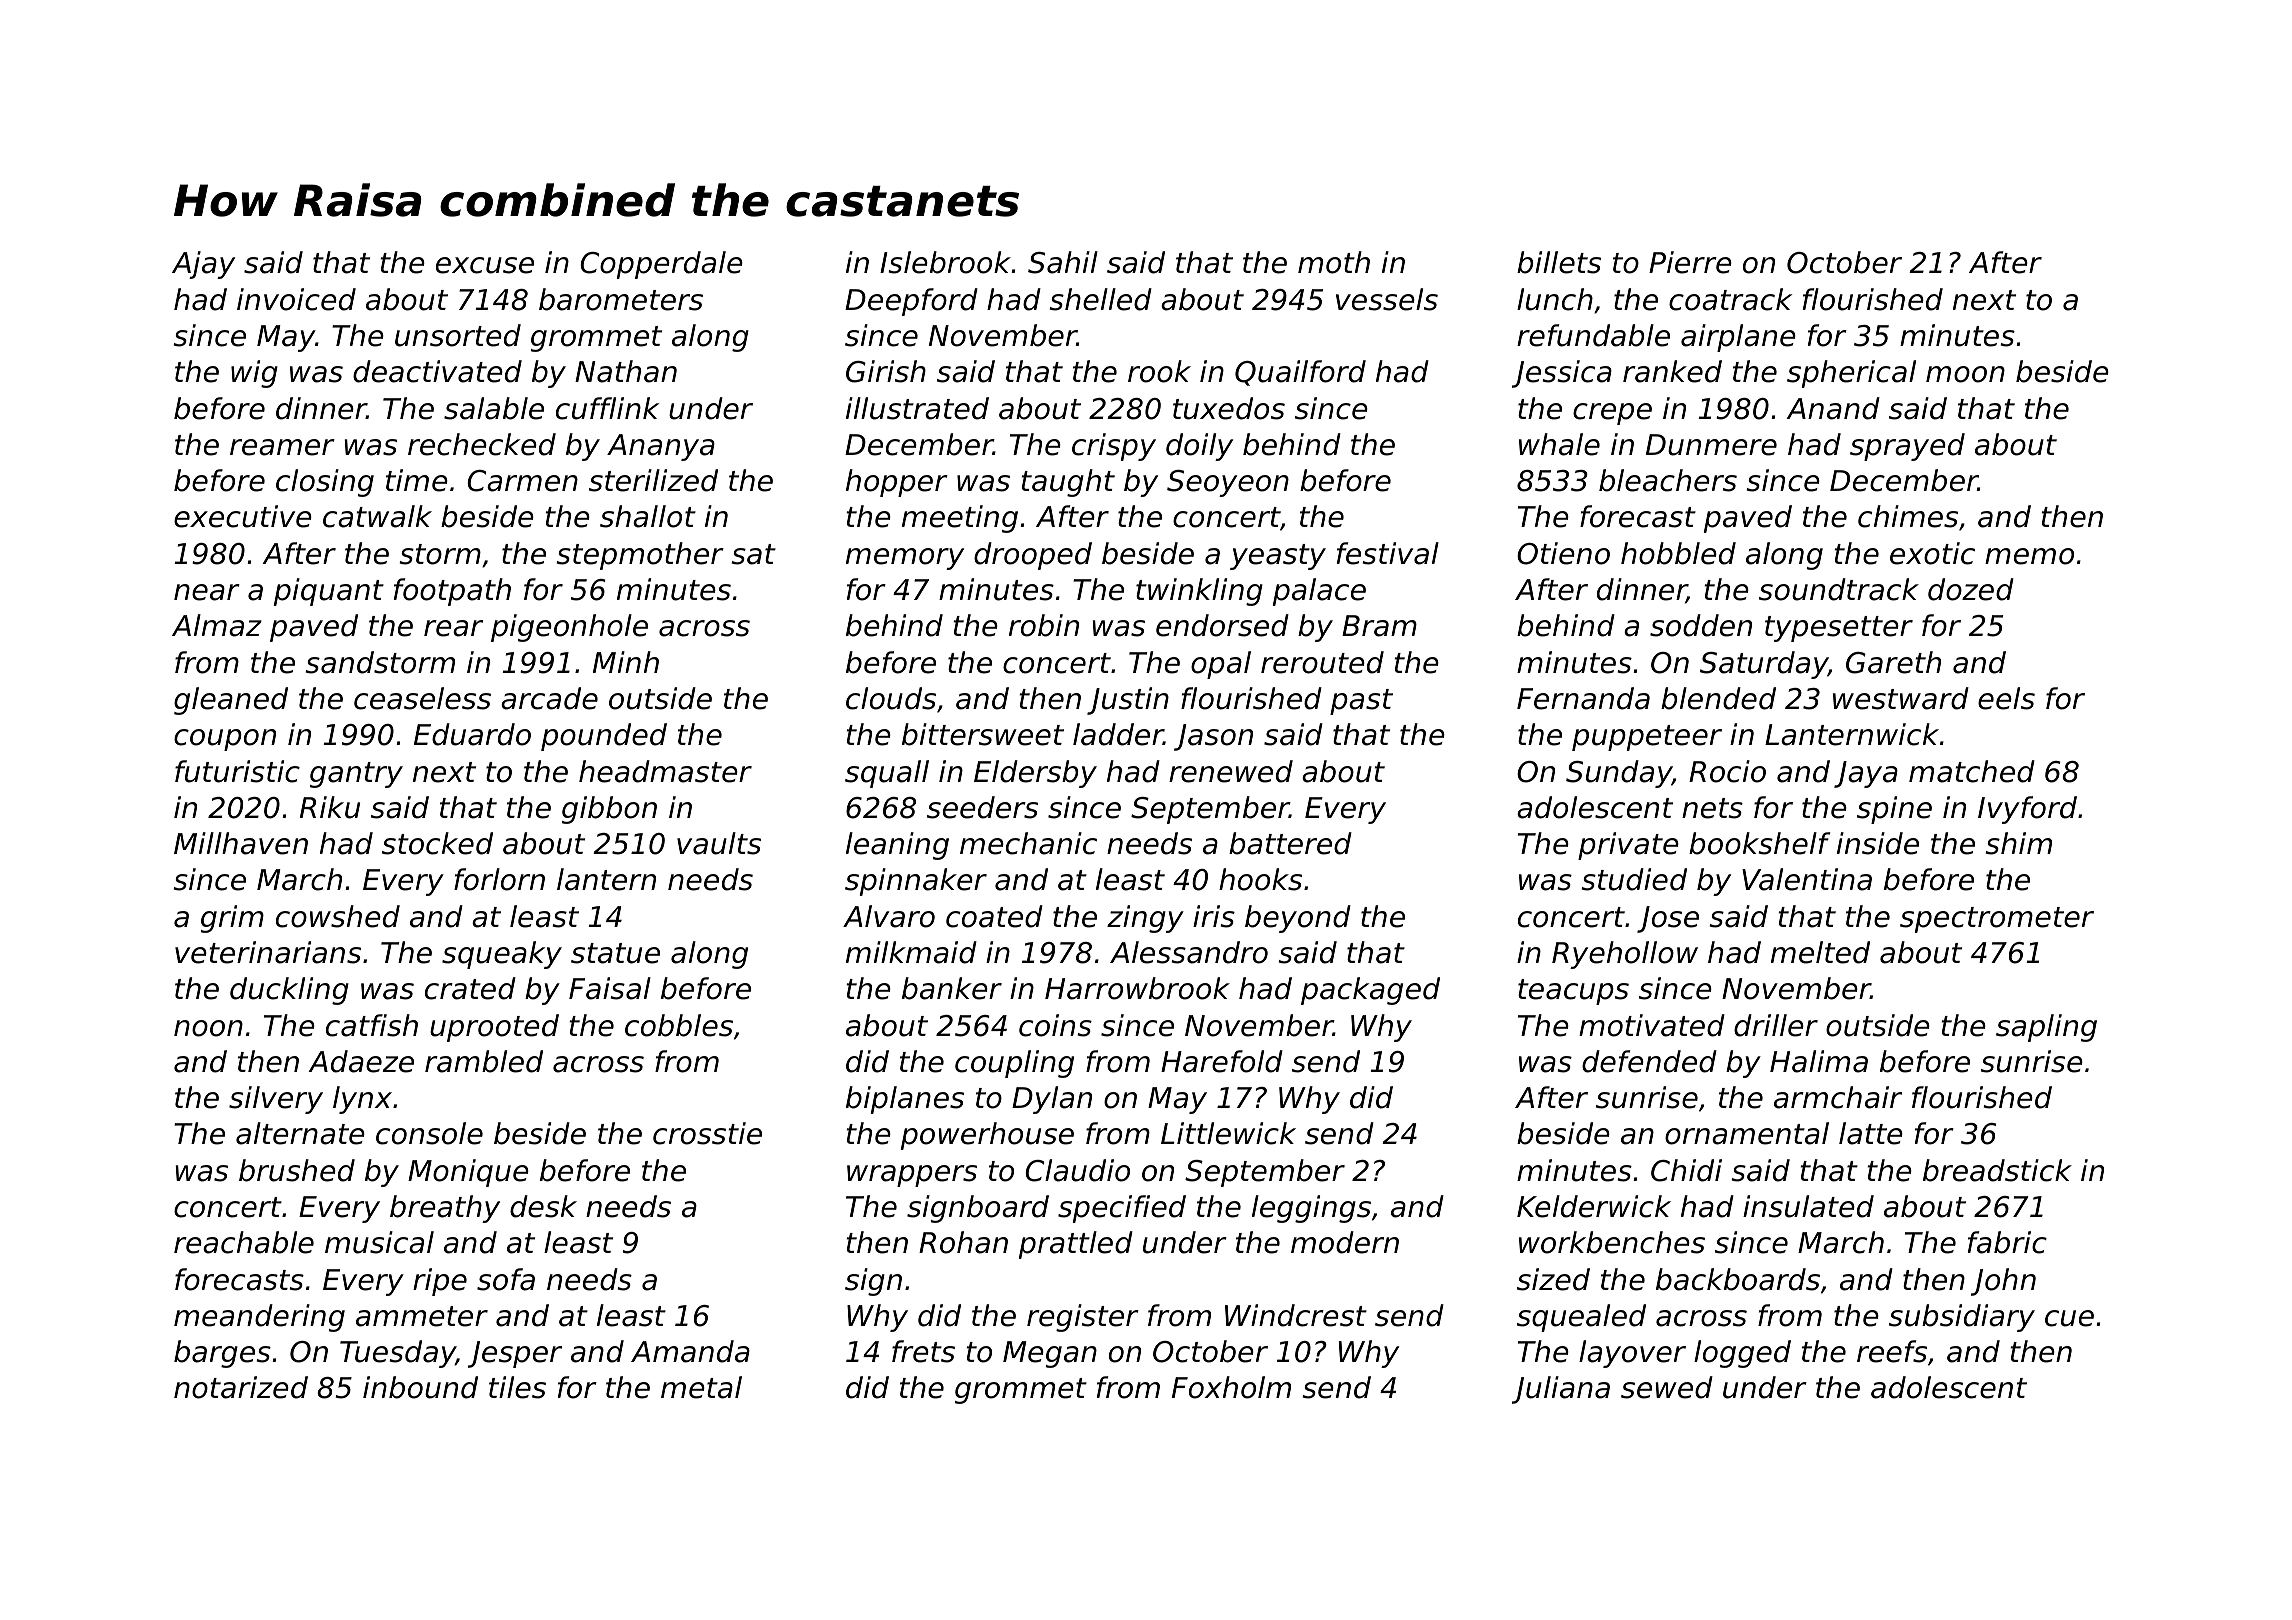  Describe the element at coordinates (1678, 553) in the image. I see `hobbled` at that location.
